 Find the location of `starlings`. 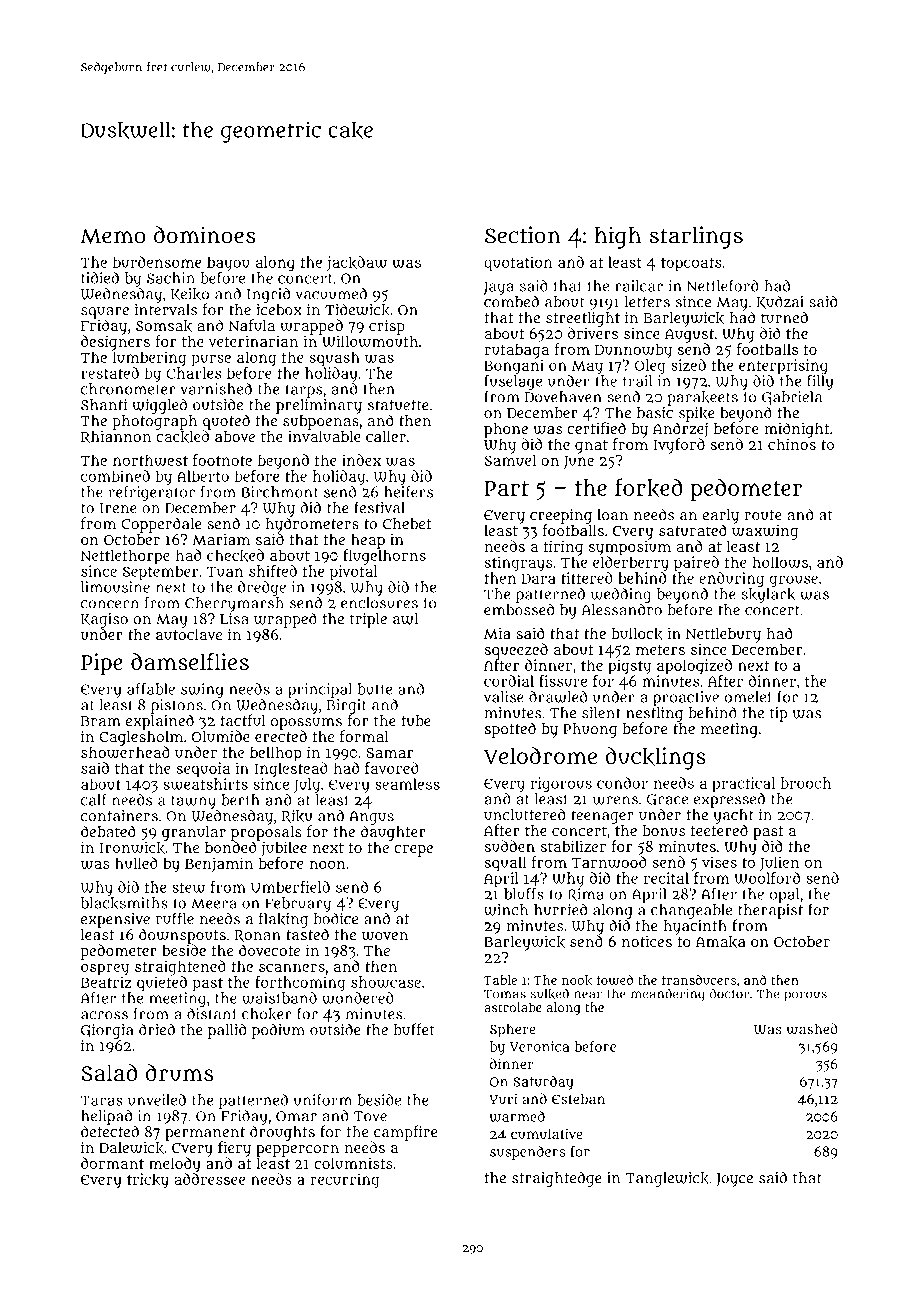

starlings is located at coordinates (696, 237).
